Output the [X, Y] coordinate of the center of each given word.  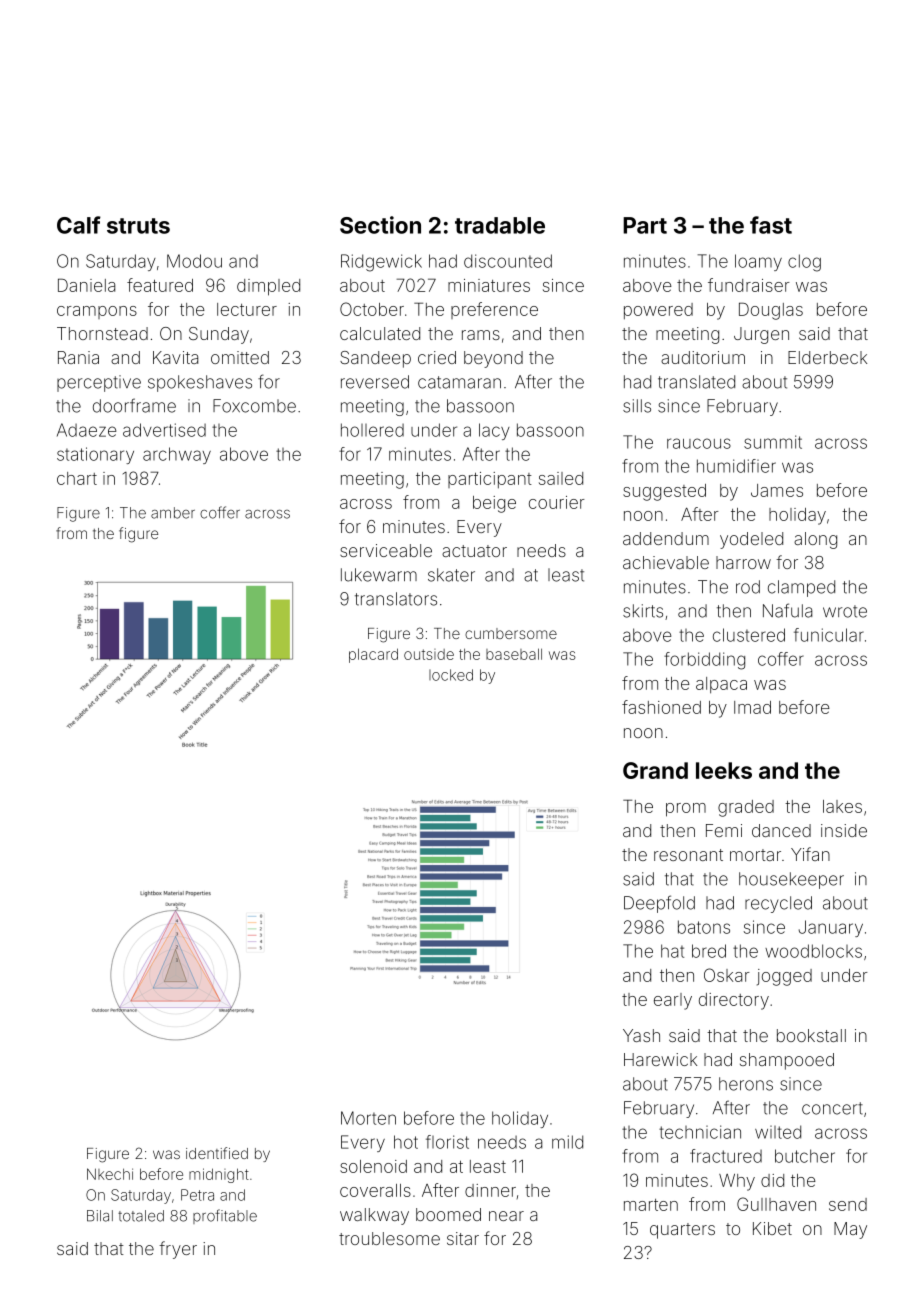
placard [373, 655]
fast [771, 225]
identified [217, 1153]
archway [177, 455]
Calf [79, 225]
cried [437, 357]
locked [451, 675]
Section [380, 225]
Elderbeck [827, 357]
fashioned [661, 707]
